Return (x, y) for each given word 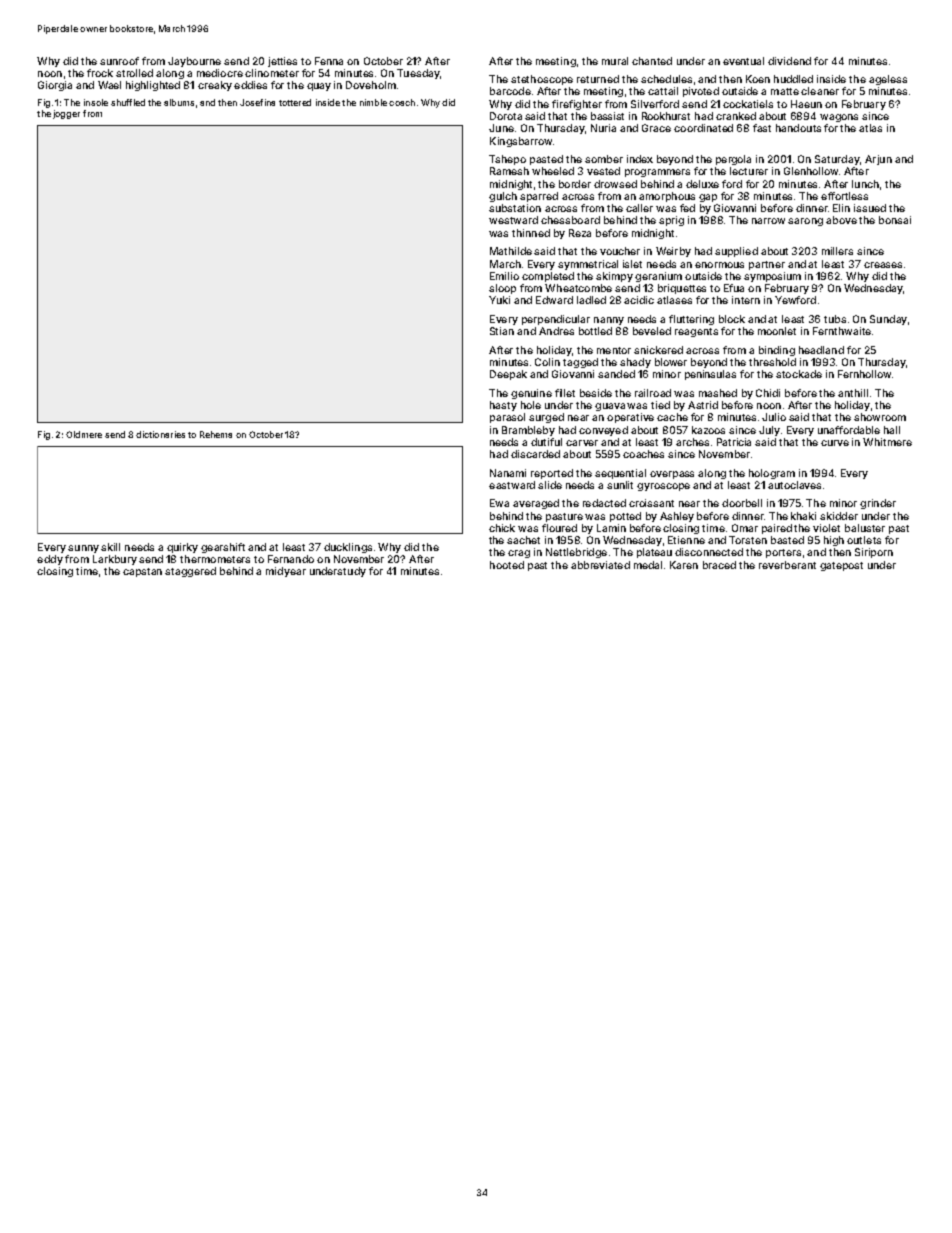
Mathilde (511, 251)
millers (837, 251)
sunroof (119, 61)
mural (615, 61)
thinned (531, 233)
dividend (789, 61)
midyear (286, 572)
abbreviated (600, 565)
